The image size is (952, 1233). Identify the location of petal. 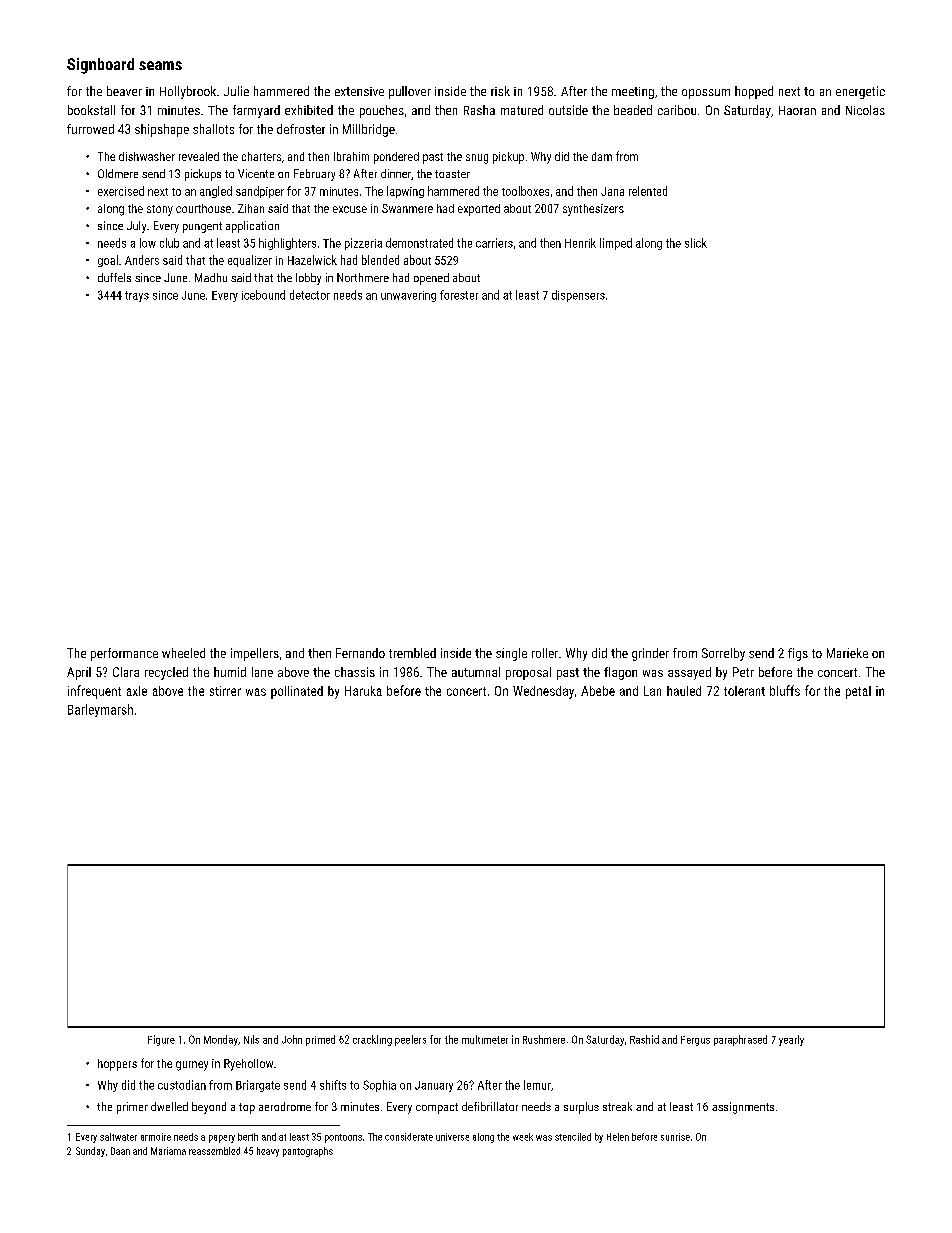
(858, 692).
